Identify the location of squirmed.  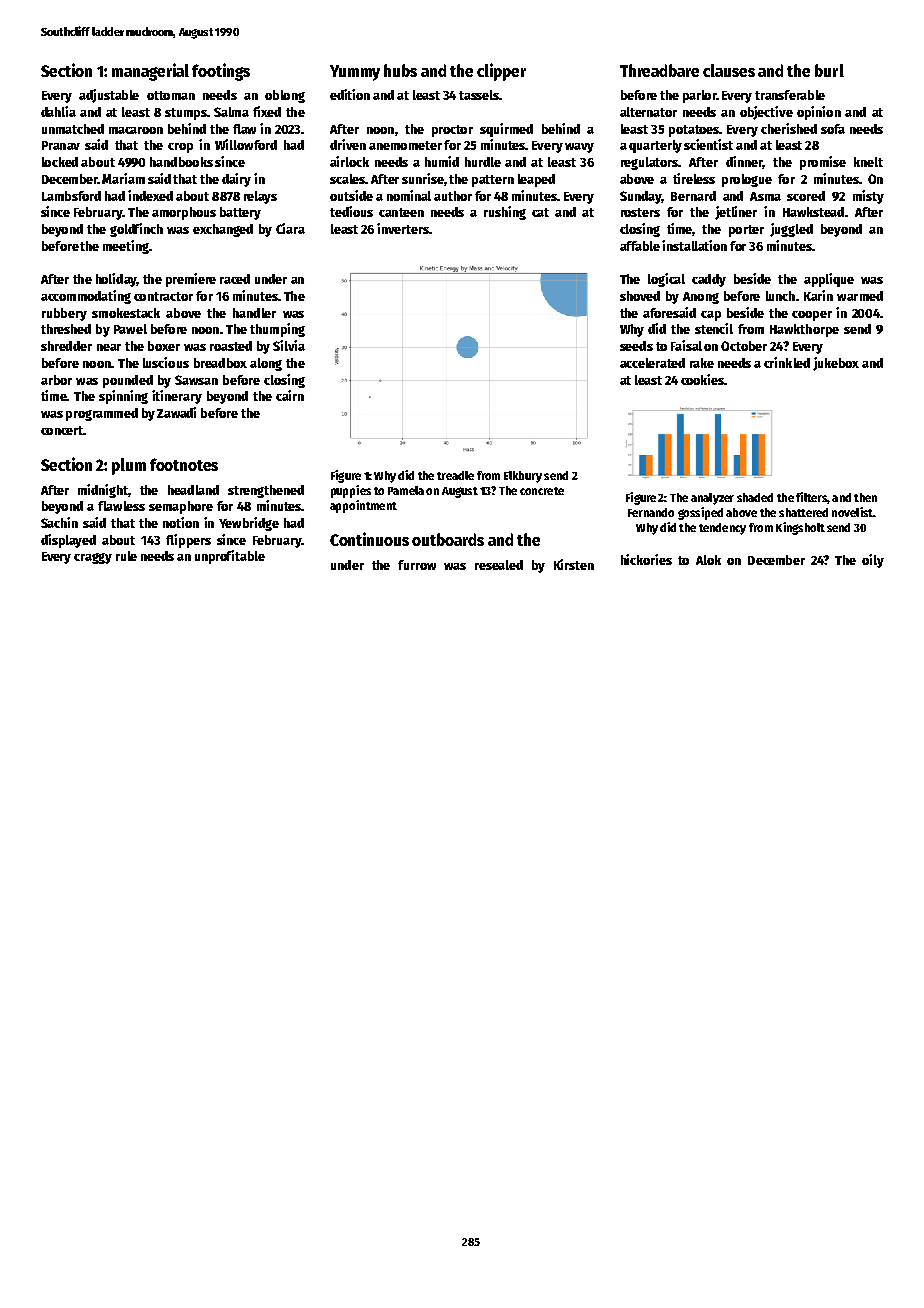
(506, 130).
